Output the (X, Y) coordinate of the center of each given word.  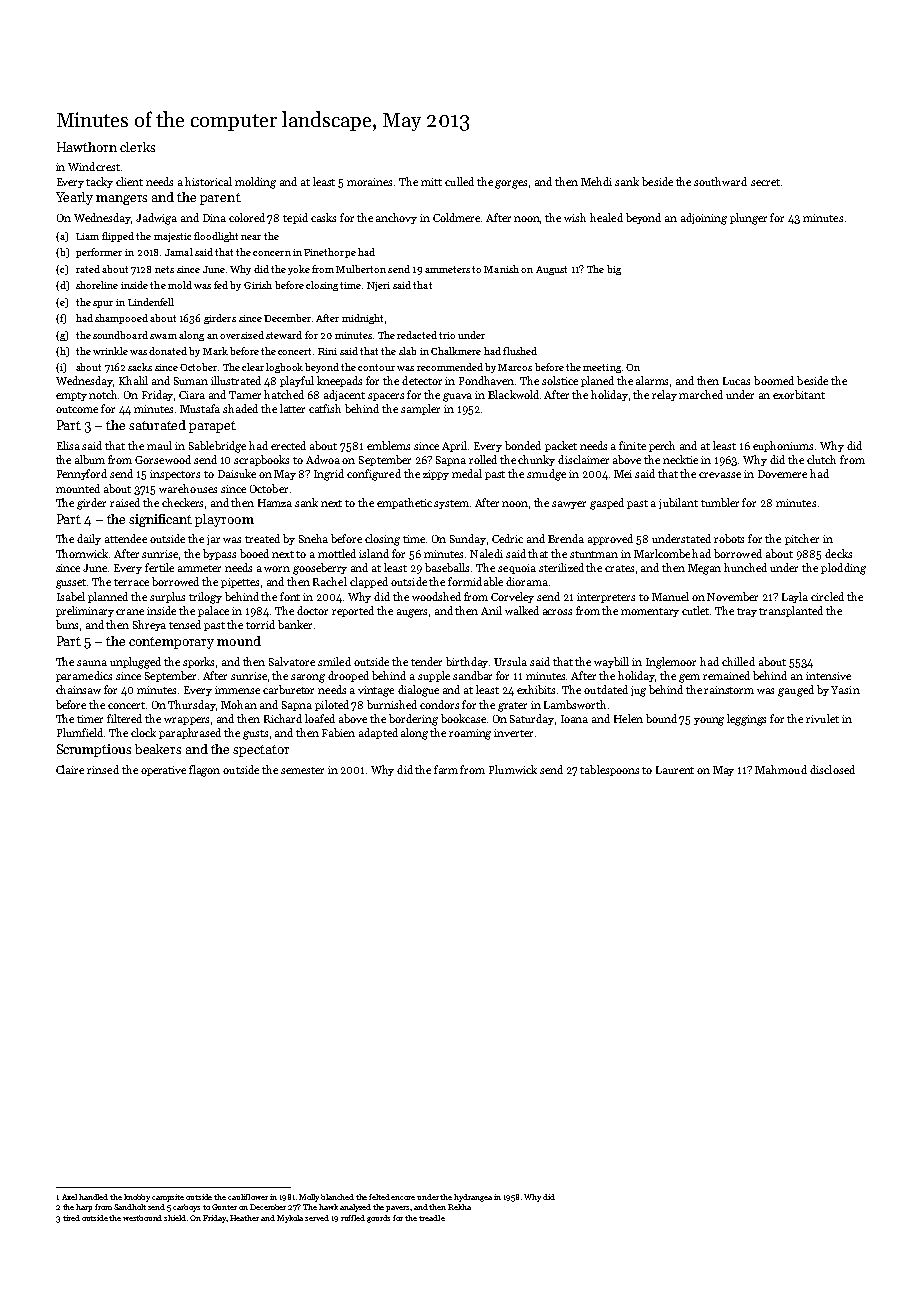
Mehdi (596, 181)
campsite (168, 1198)
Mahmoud (781, 769)
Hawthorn (87, 147)
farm (446, 769)
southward (720, 181)
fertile (159, 567)
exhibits (536, 689)
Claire (70, 769)
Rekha (459, 1207)
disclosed (832, 769)
